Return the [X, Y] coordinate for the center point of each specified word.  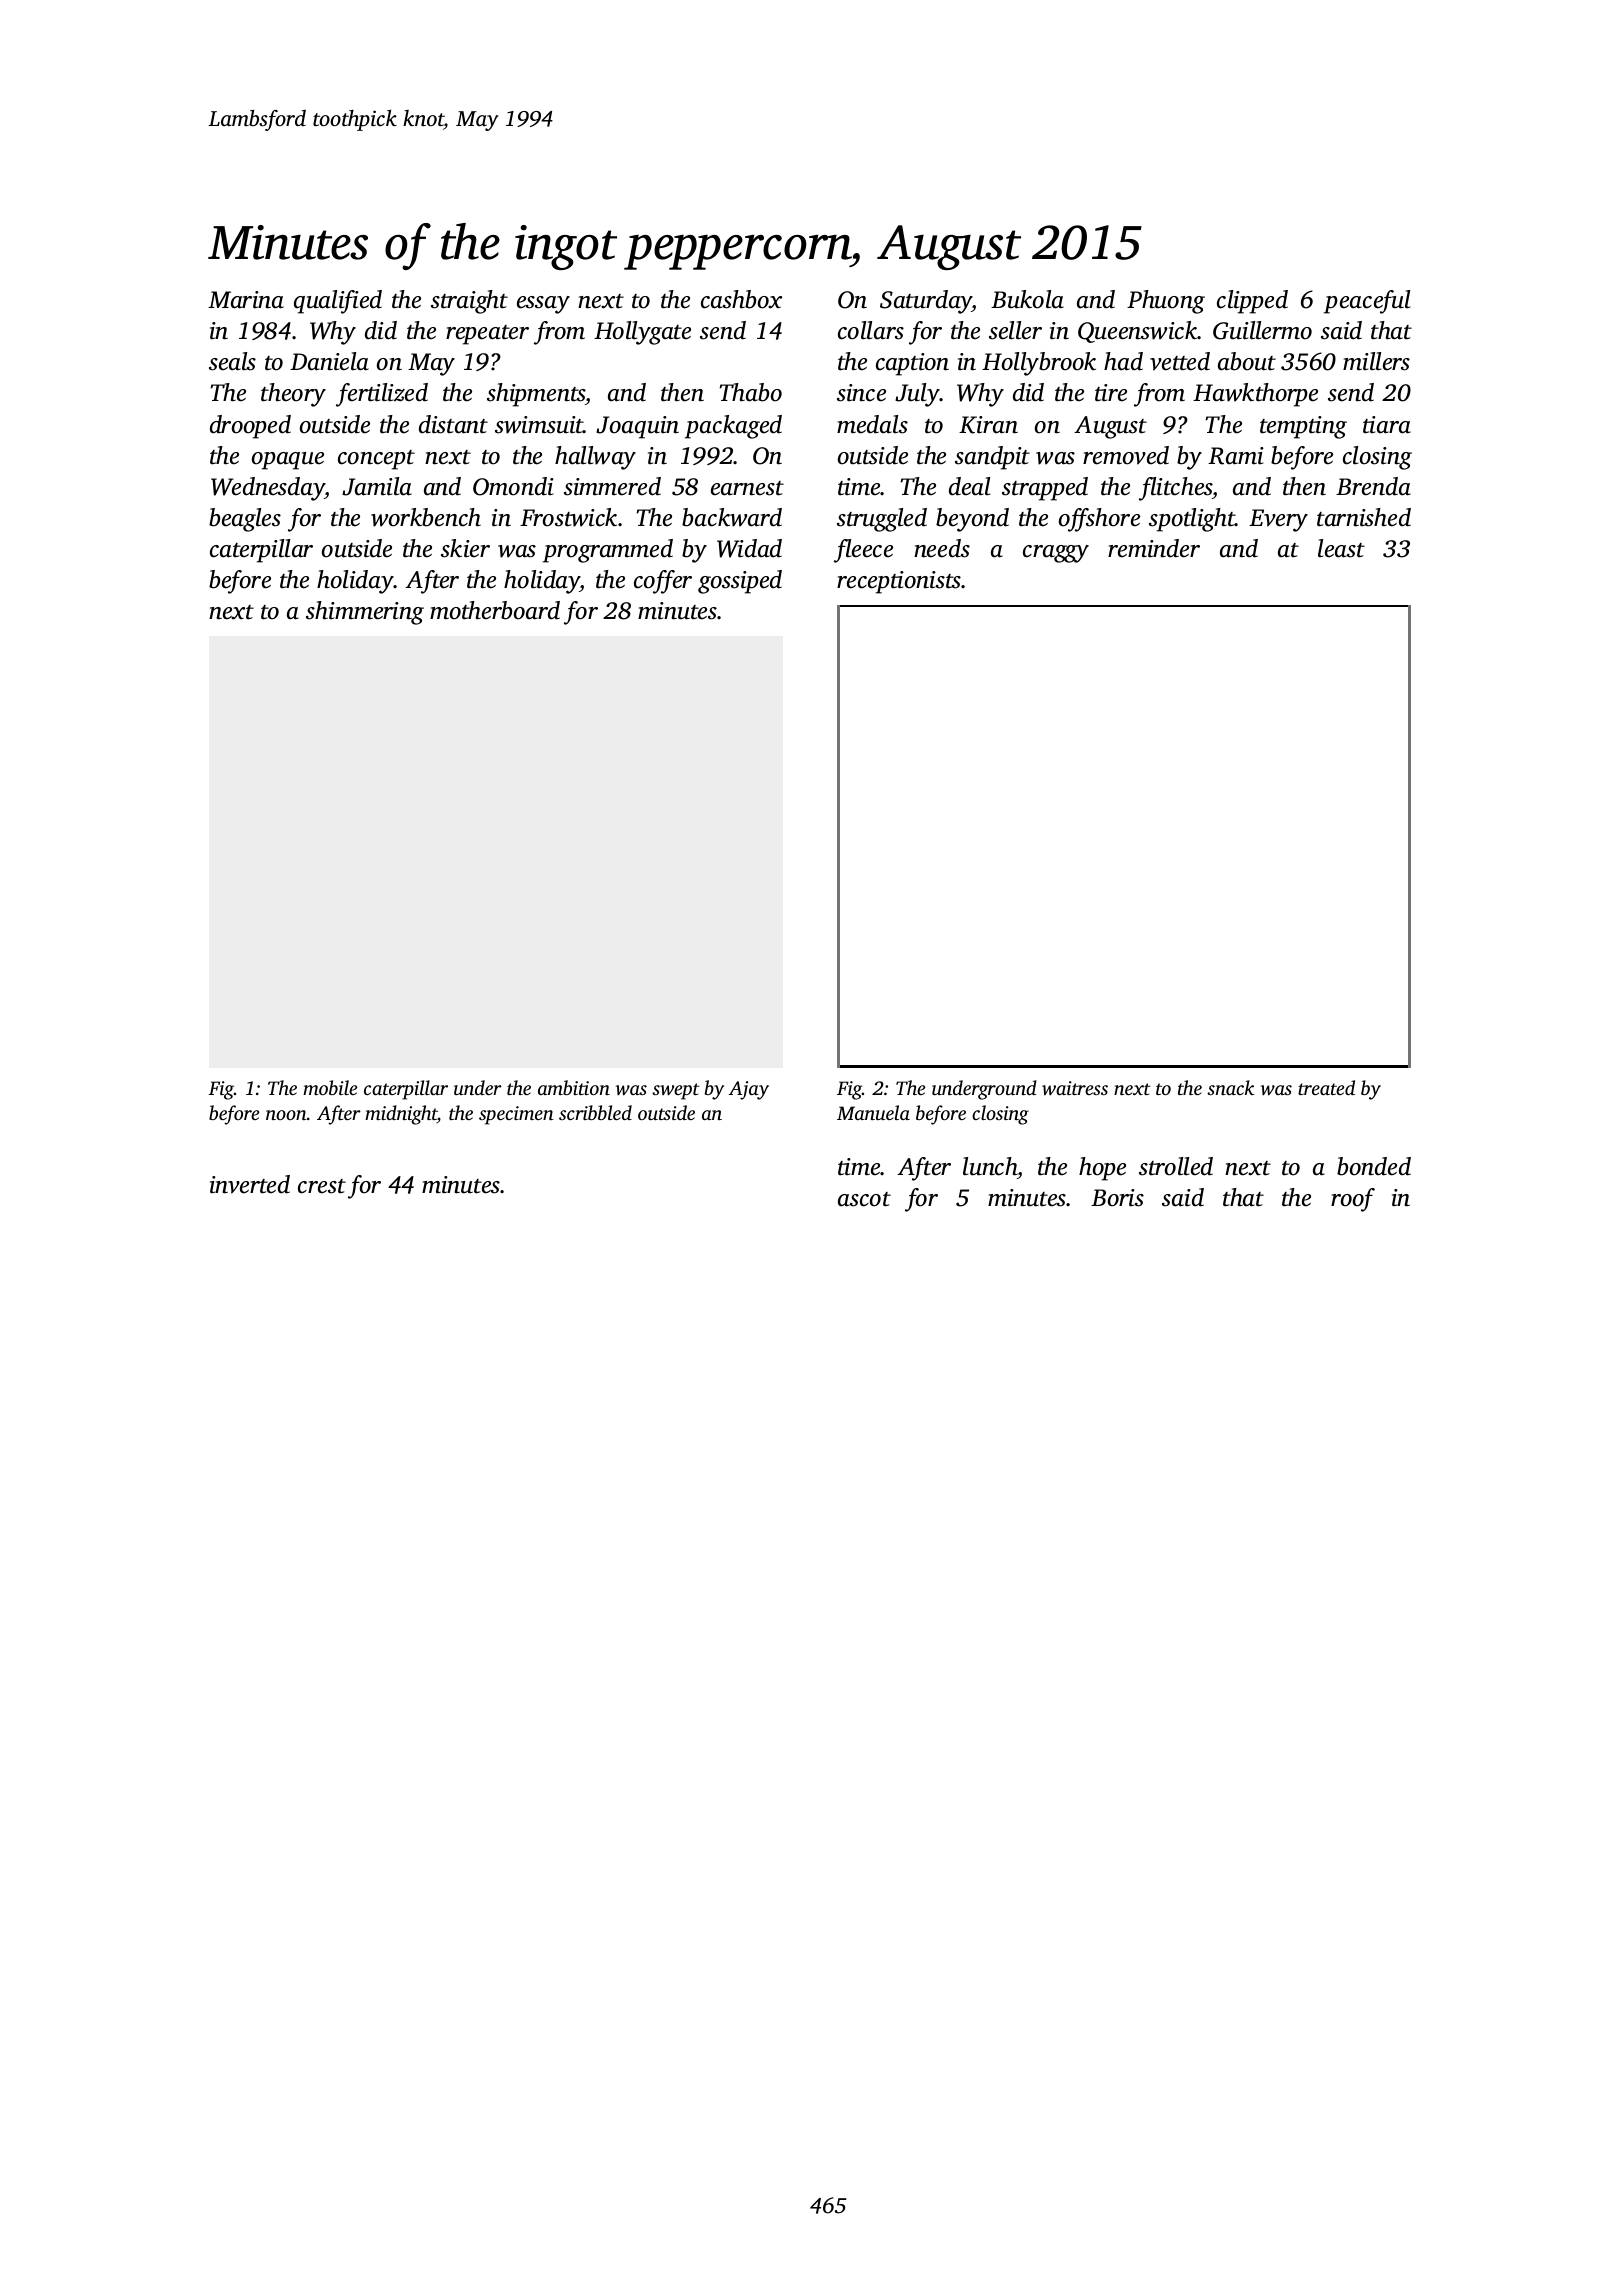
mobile [330, 1087]
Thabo [751, 392]
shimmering [365, 613]
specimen [516, 1115]
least [1341, 548]
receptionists [899, 582]
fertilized [382, 395]
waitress [1075, 1088]
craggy [1056, 554]
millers [1376, 361]
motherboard [495, 610]
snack [1230, 1087]
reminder [1154, 548]
